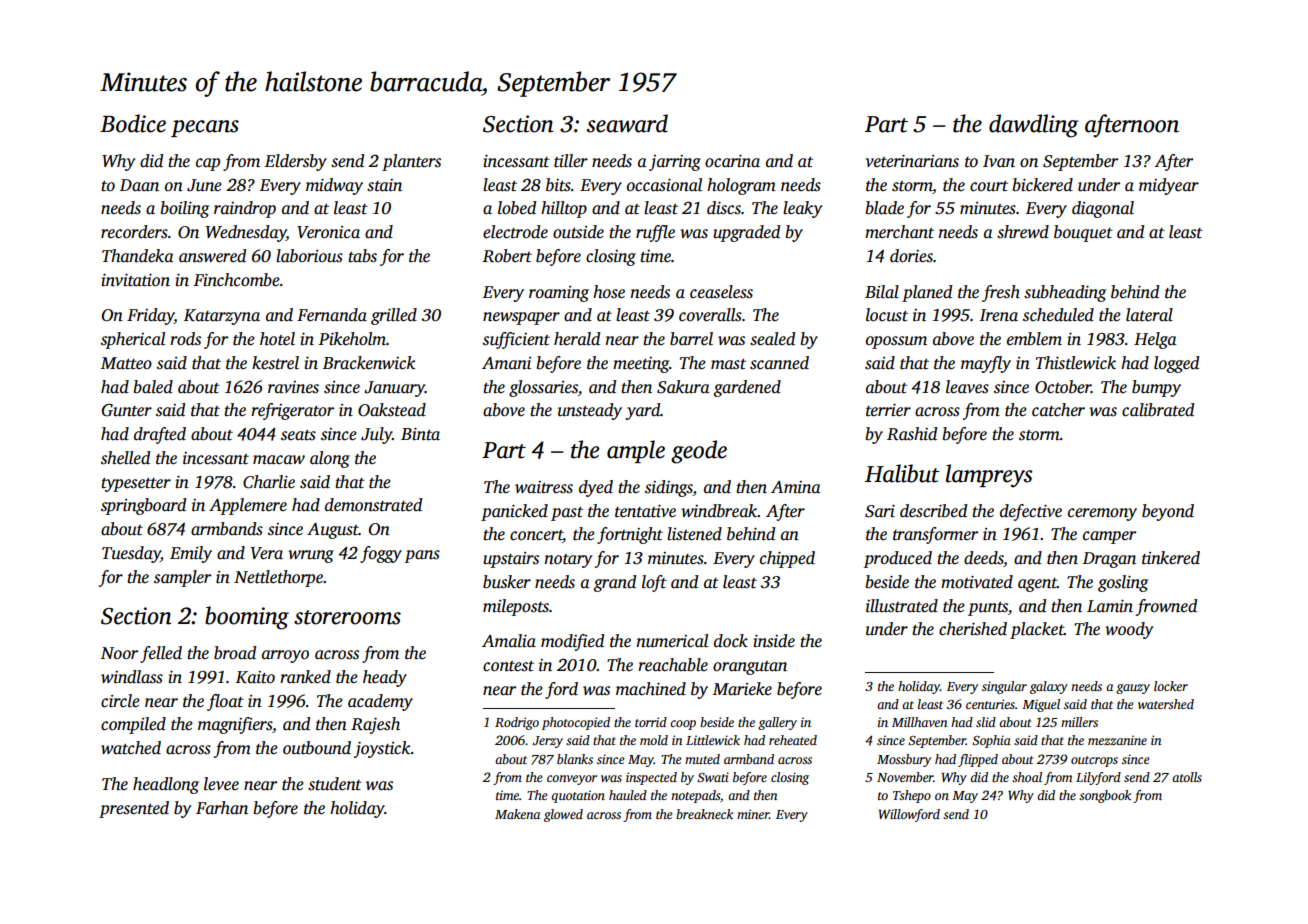 This screenshot has height=924, width=1308. Describe the element at coordinates (1103, 209) in the screenshot. I see `diagonal` at that location.
